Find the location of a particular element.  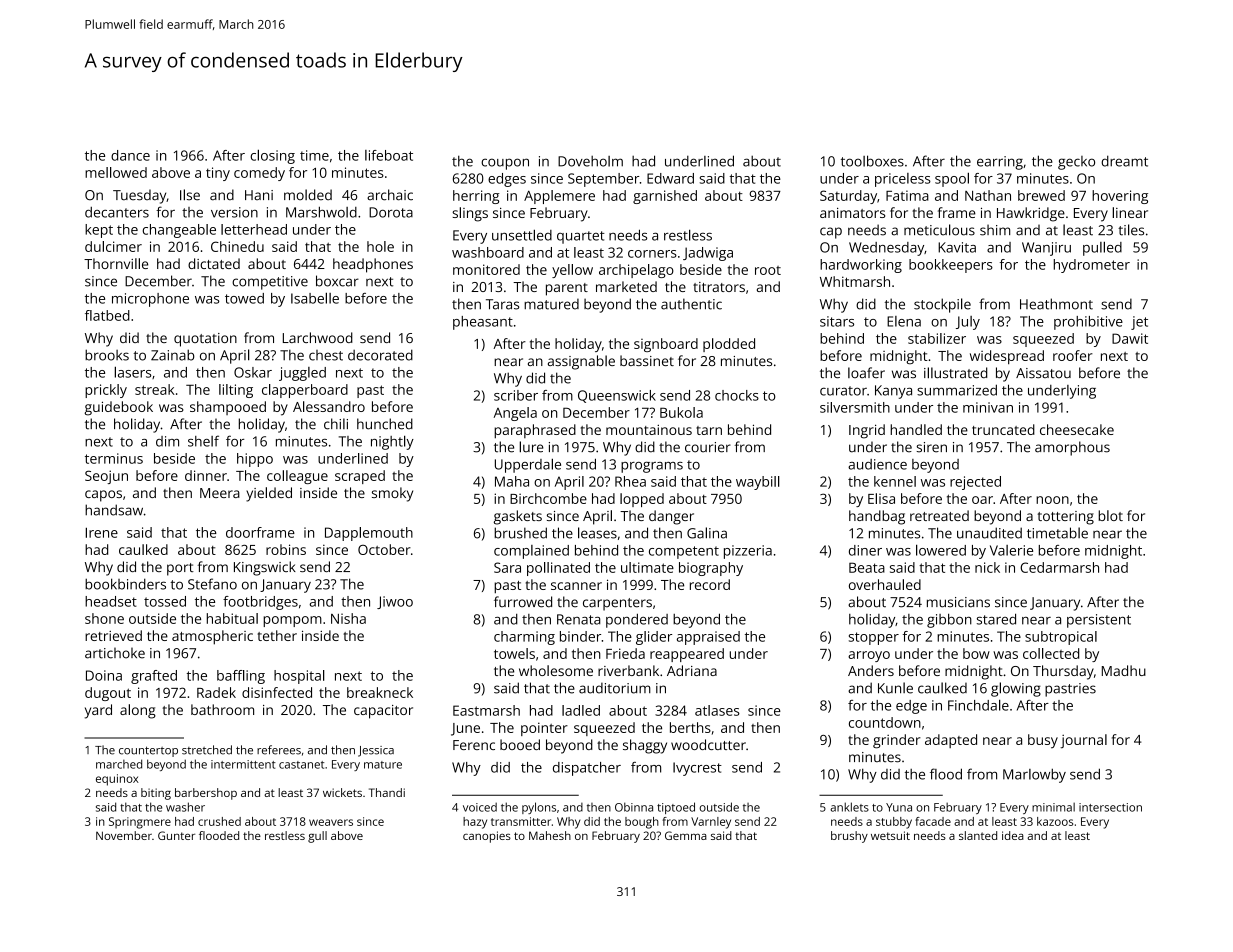

coupon is located at coordinates (505, 164).
